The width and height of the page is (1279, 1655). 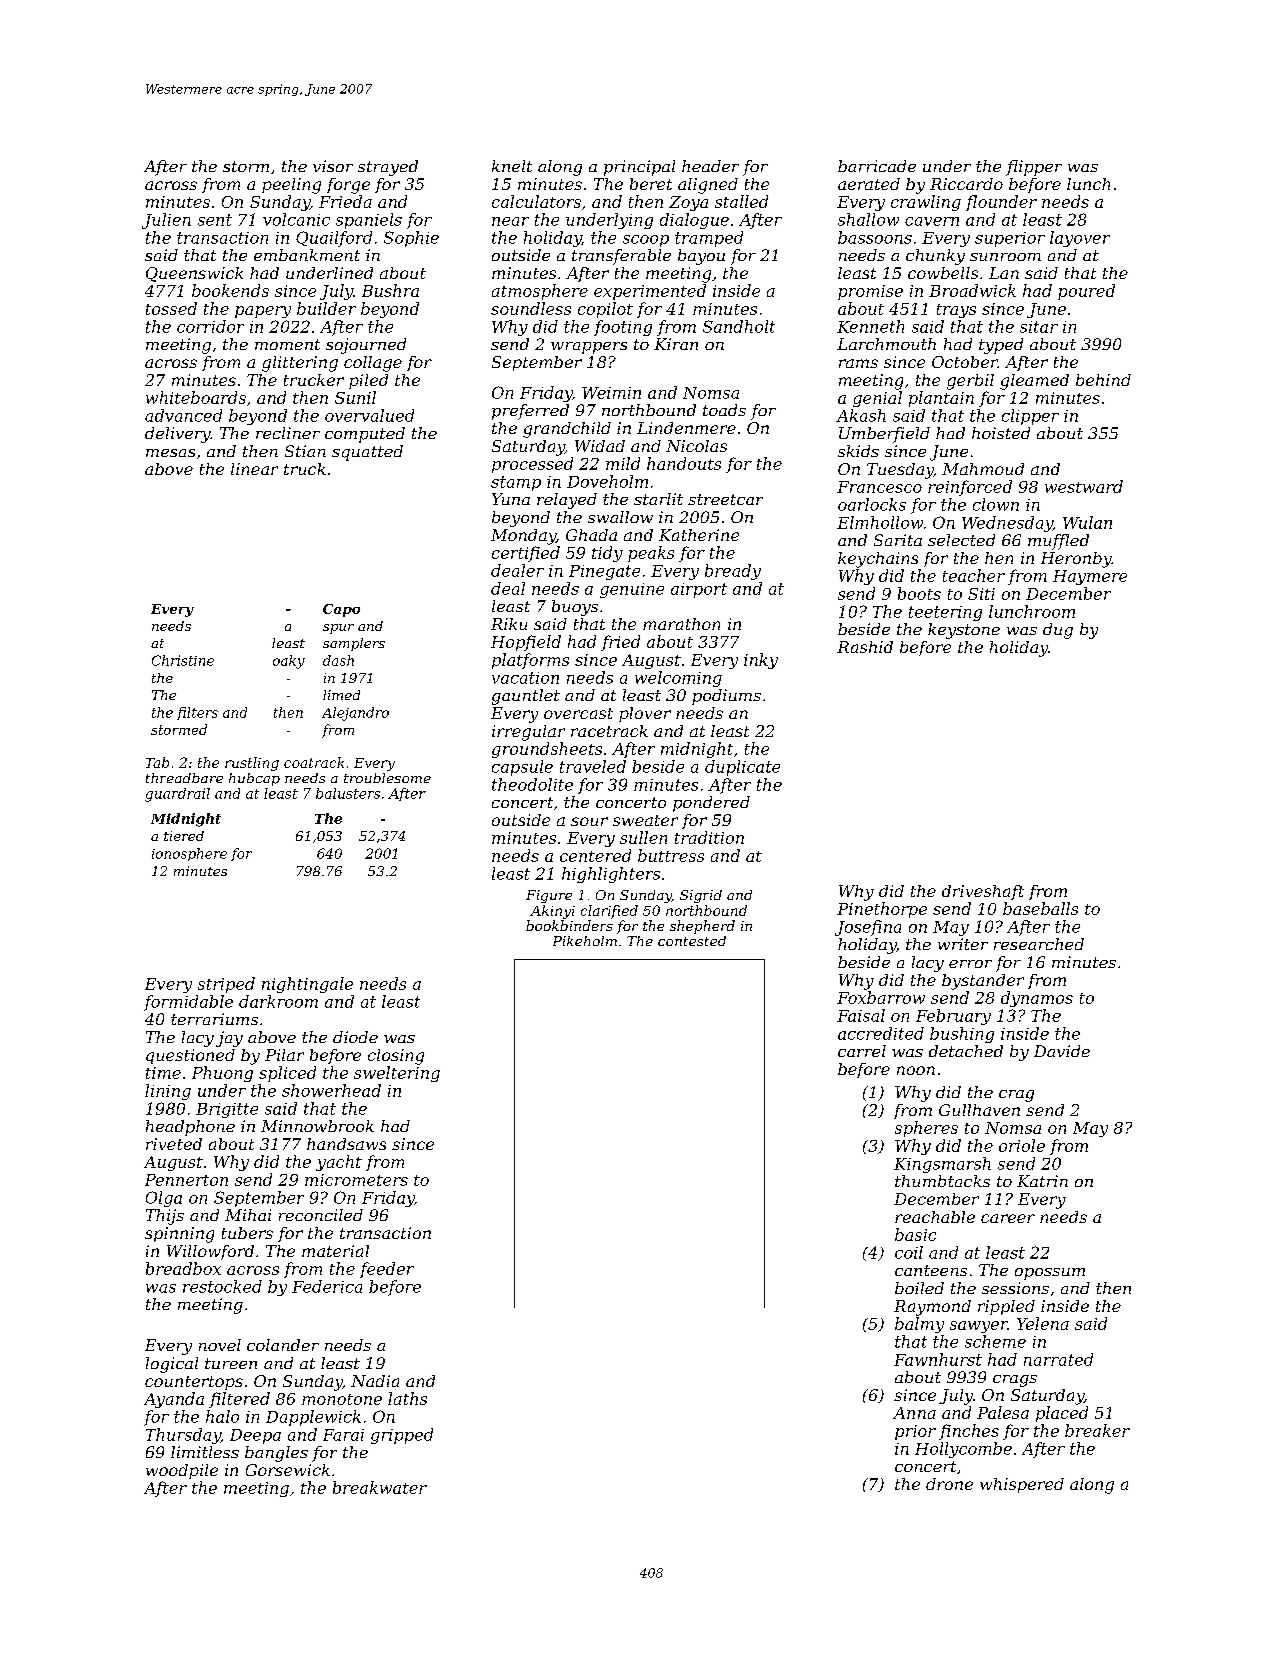 What do you see at coordinates (252, 764) in the page?
I see `rustling` at bounding box center [252, 764].
